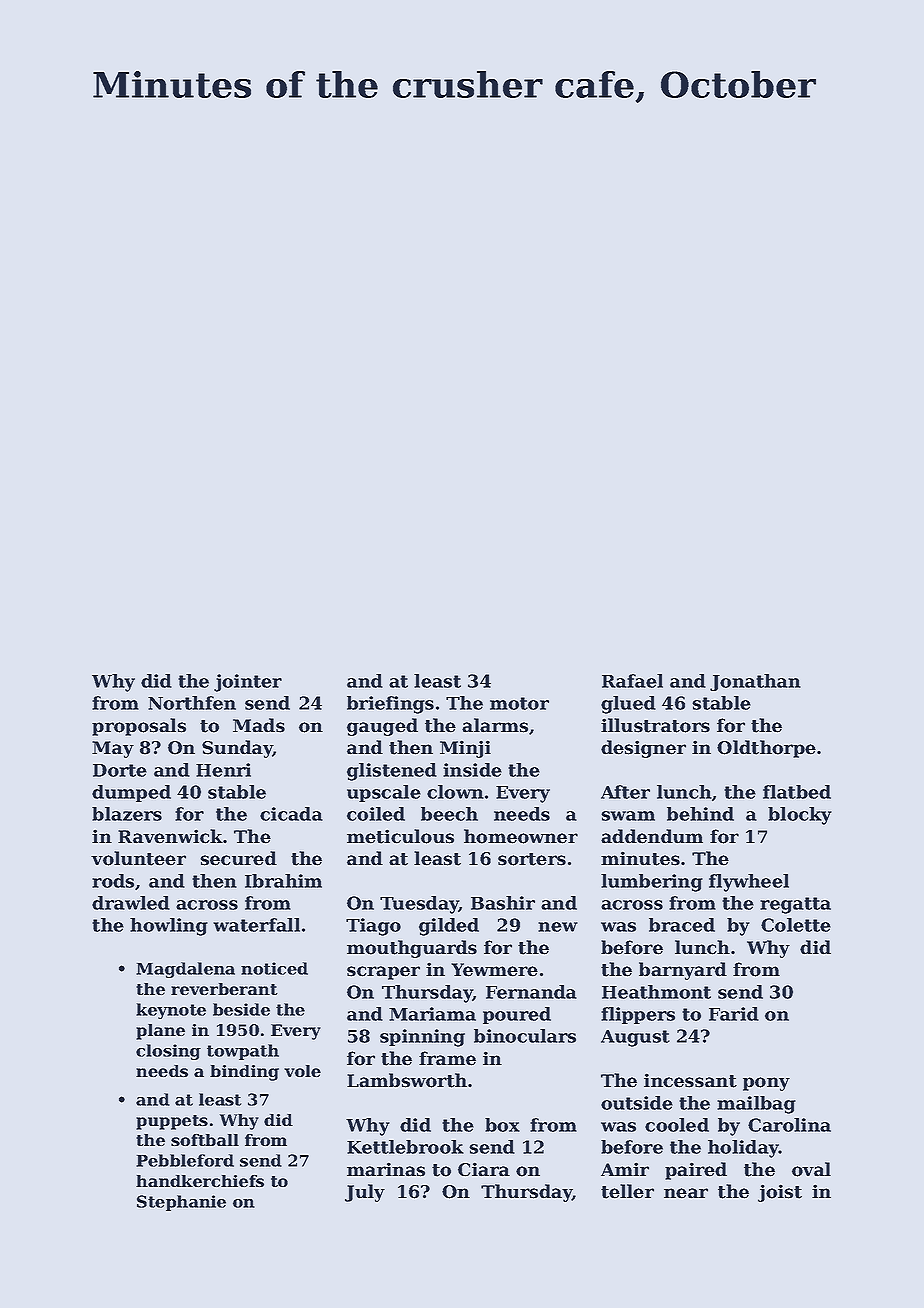  Describe the element at coordinates (185, 1160) in the screenshot. I see `Pebbleford` at that location.
